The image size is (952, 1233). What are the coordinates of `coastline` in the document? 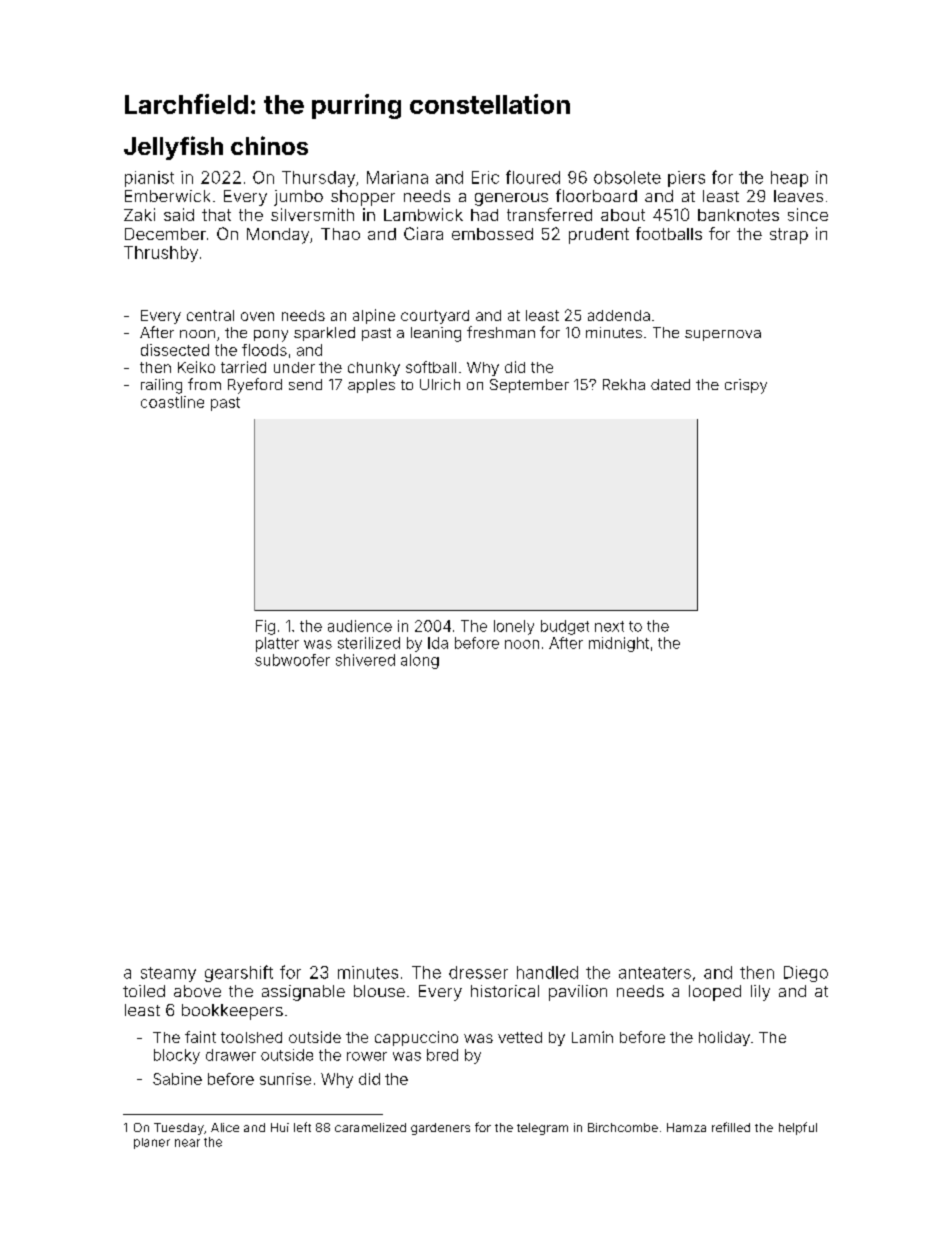 It's located at (172, 402).
